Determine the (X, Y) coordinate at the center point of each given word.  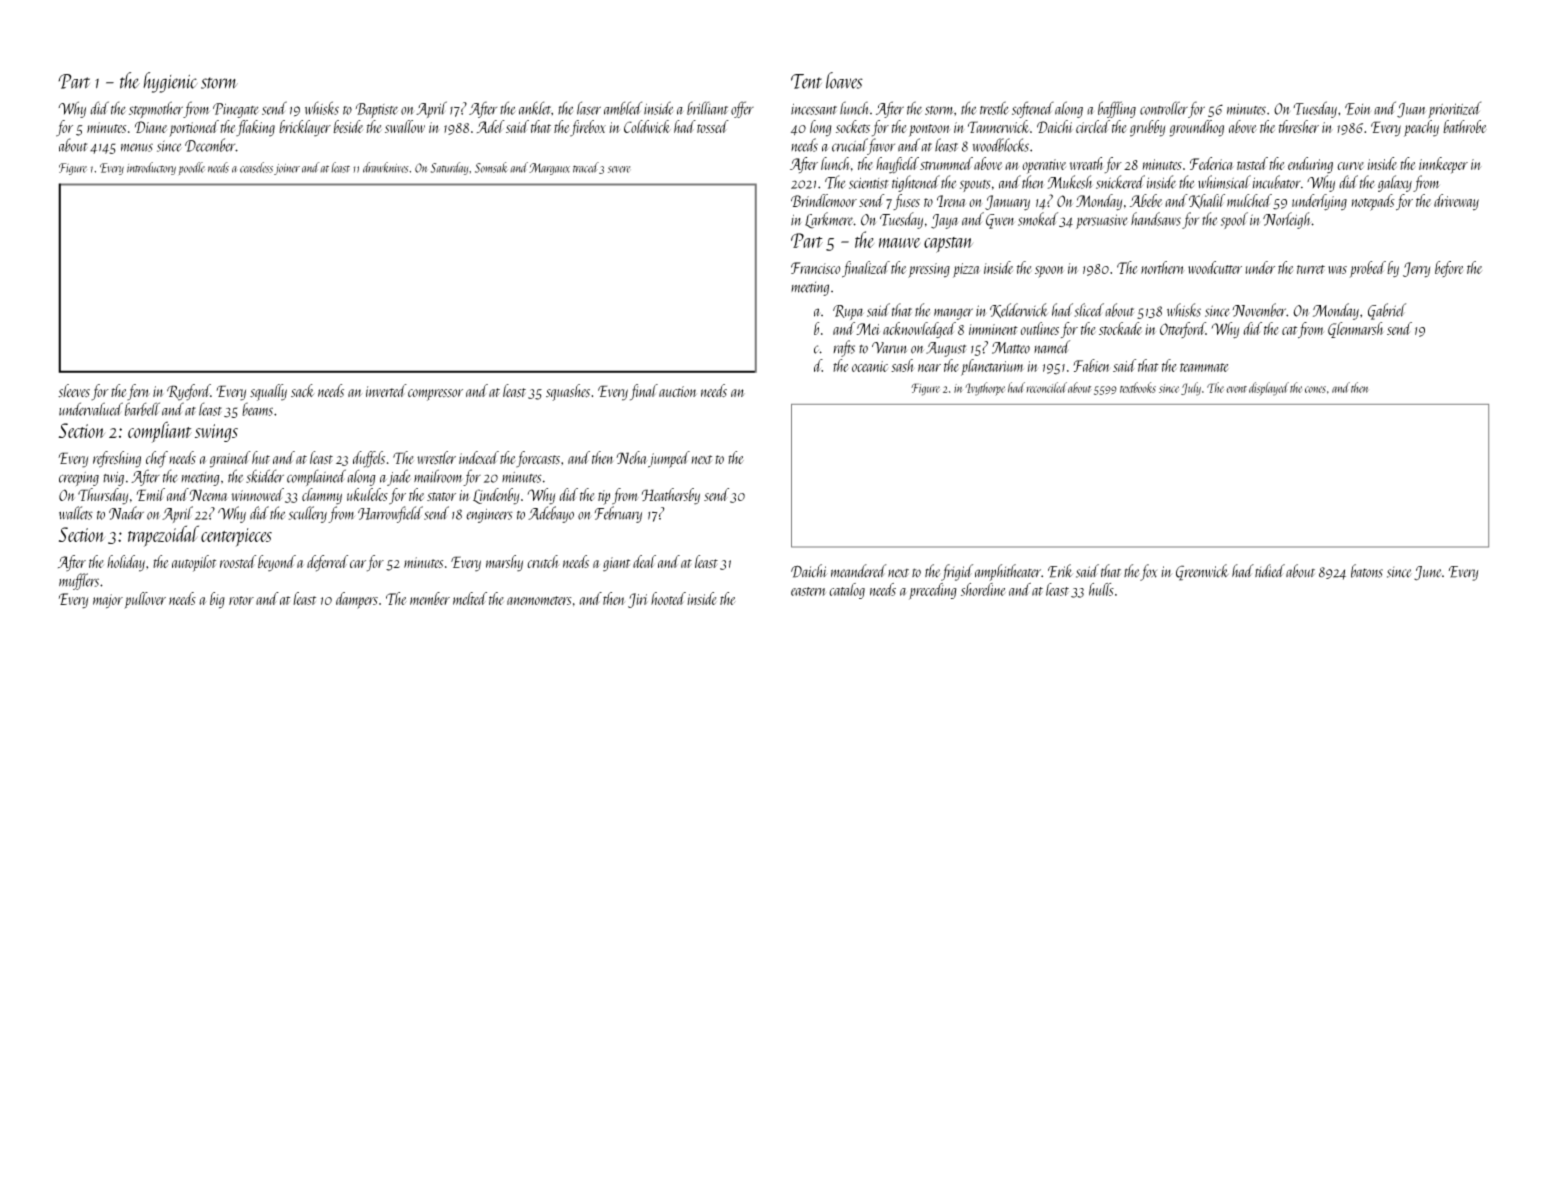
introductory (151, 168)
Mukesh (1070, 182)
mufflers (79, 581)
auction (678, 391)
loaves (844, 80)
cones (1315, 389)
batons (1367, 571)
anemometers (539, 600)
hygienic (170, 82)
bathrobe (1465, 126)
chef (157, 459)
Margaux (549, 169)
